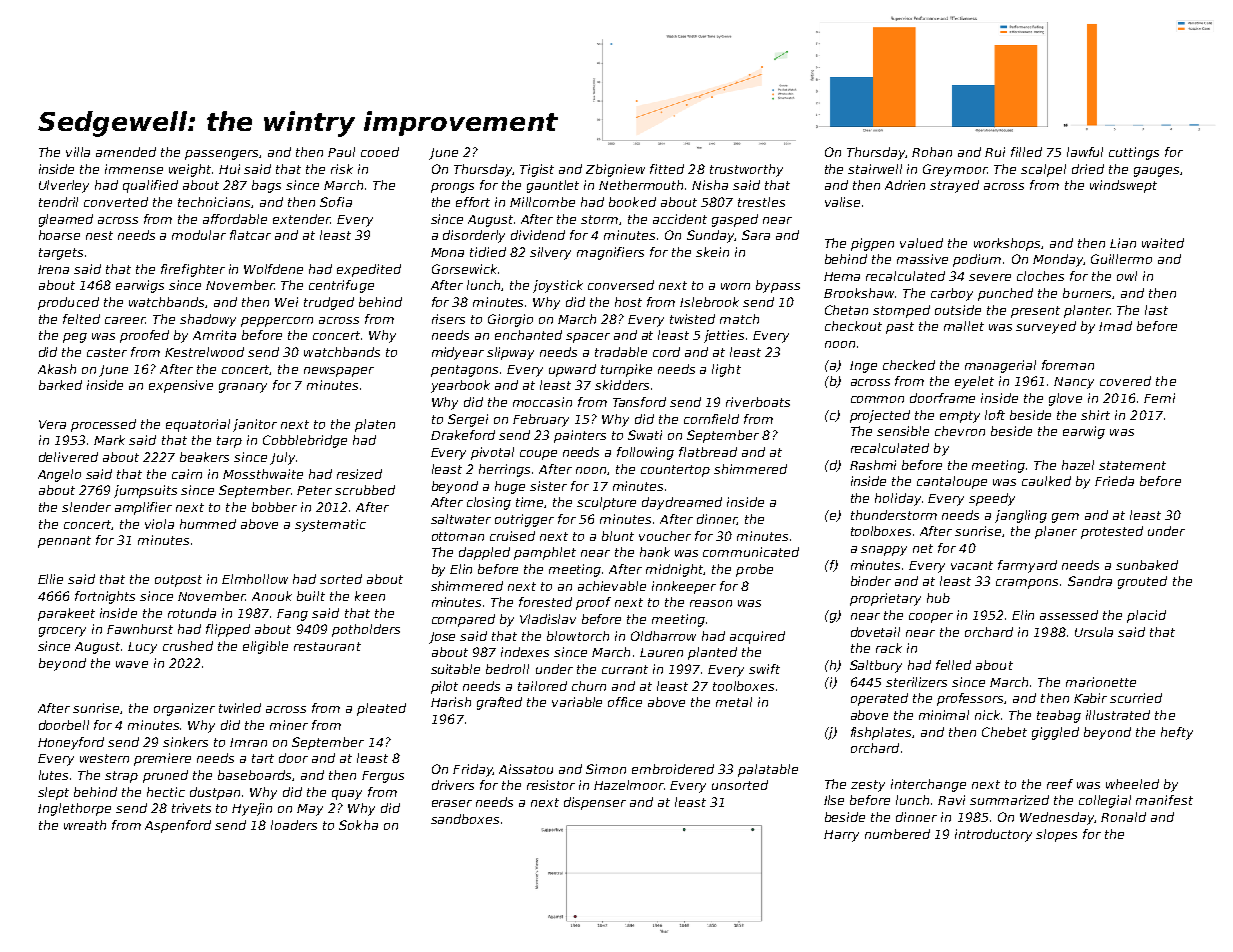 This screenshot has width=1233, height=952. Describe the element at coordinates (525, 652) in the screenshot. I see `indexes` at that location.
